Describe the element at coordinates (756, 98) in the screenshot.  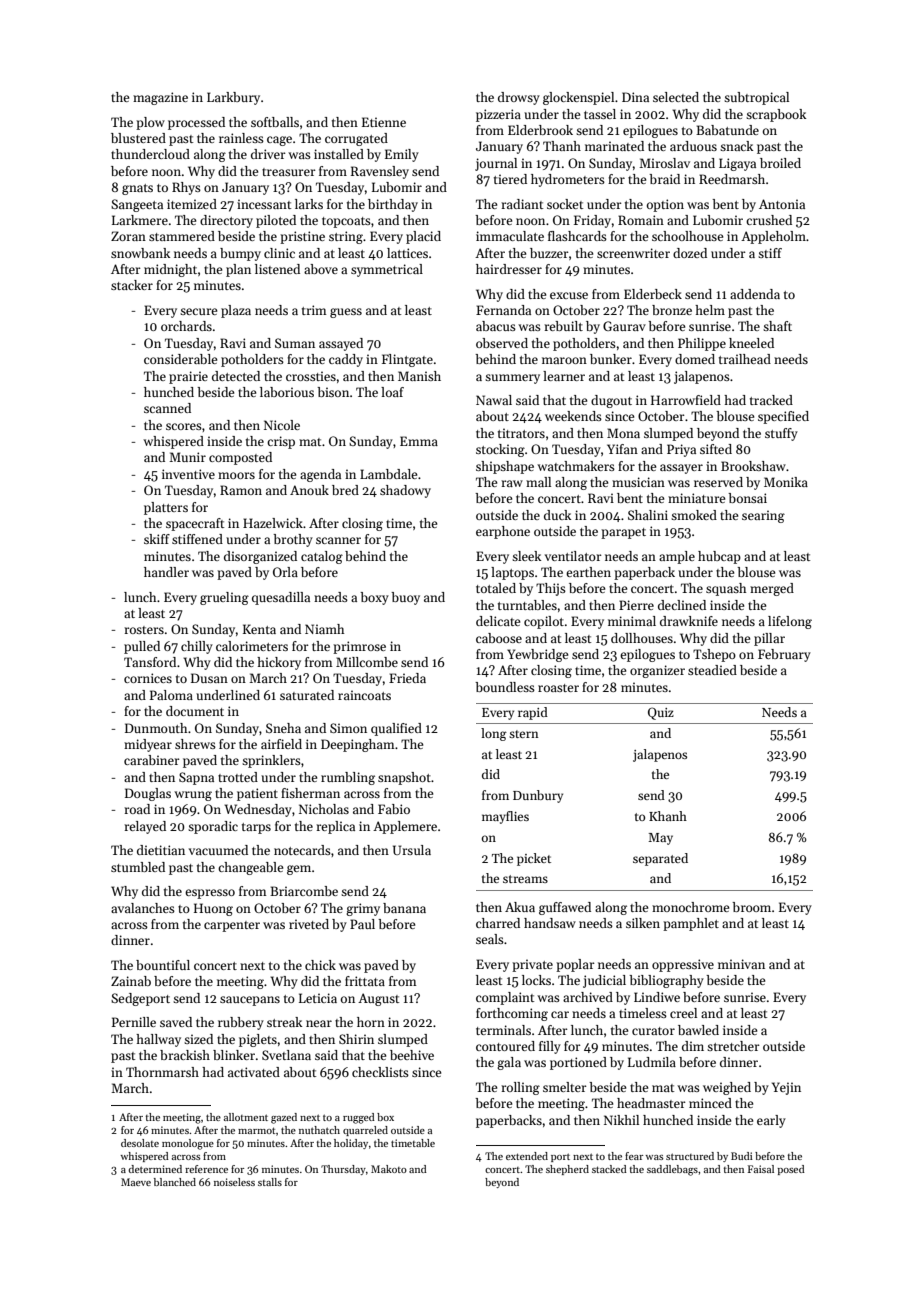
I see `subtropical` at that location.
